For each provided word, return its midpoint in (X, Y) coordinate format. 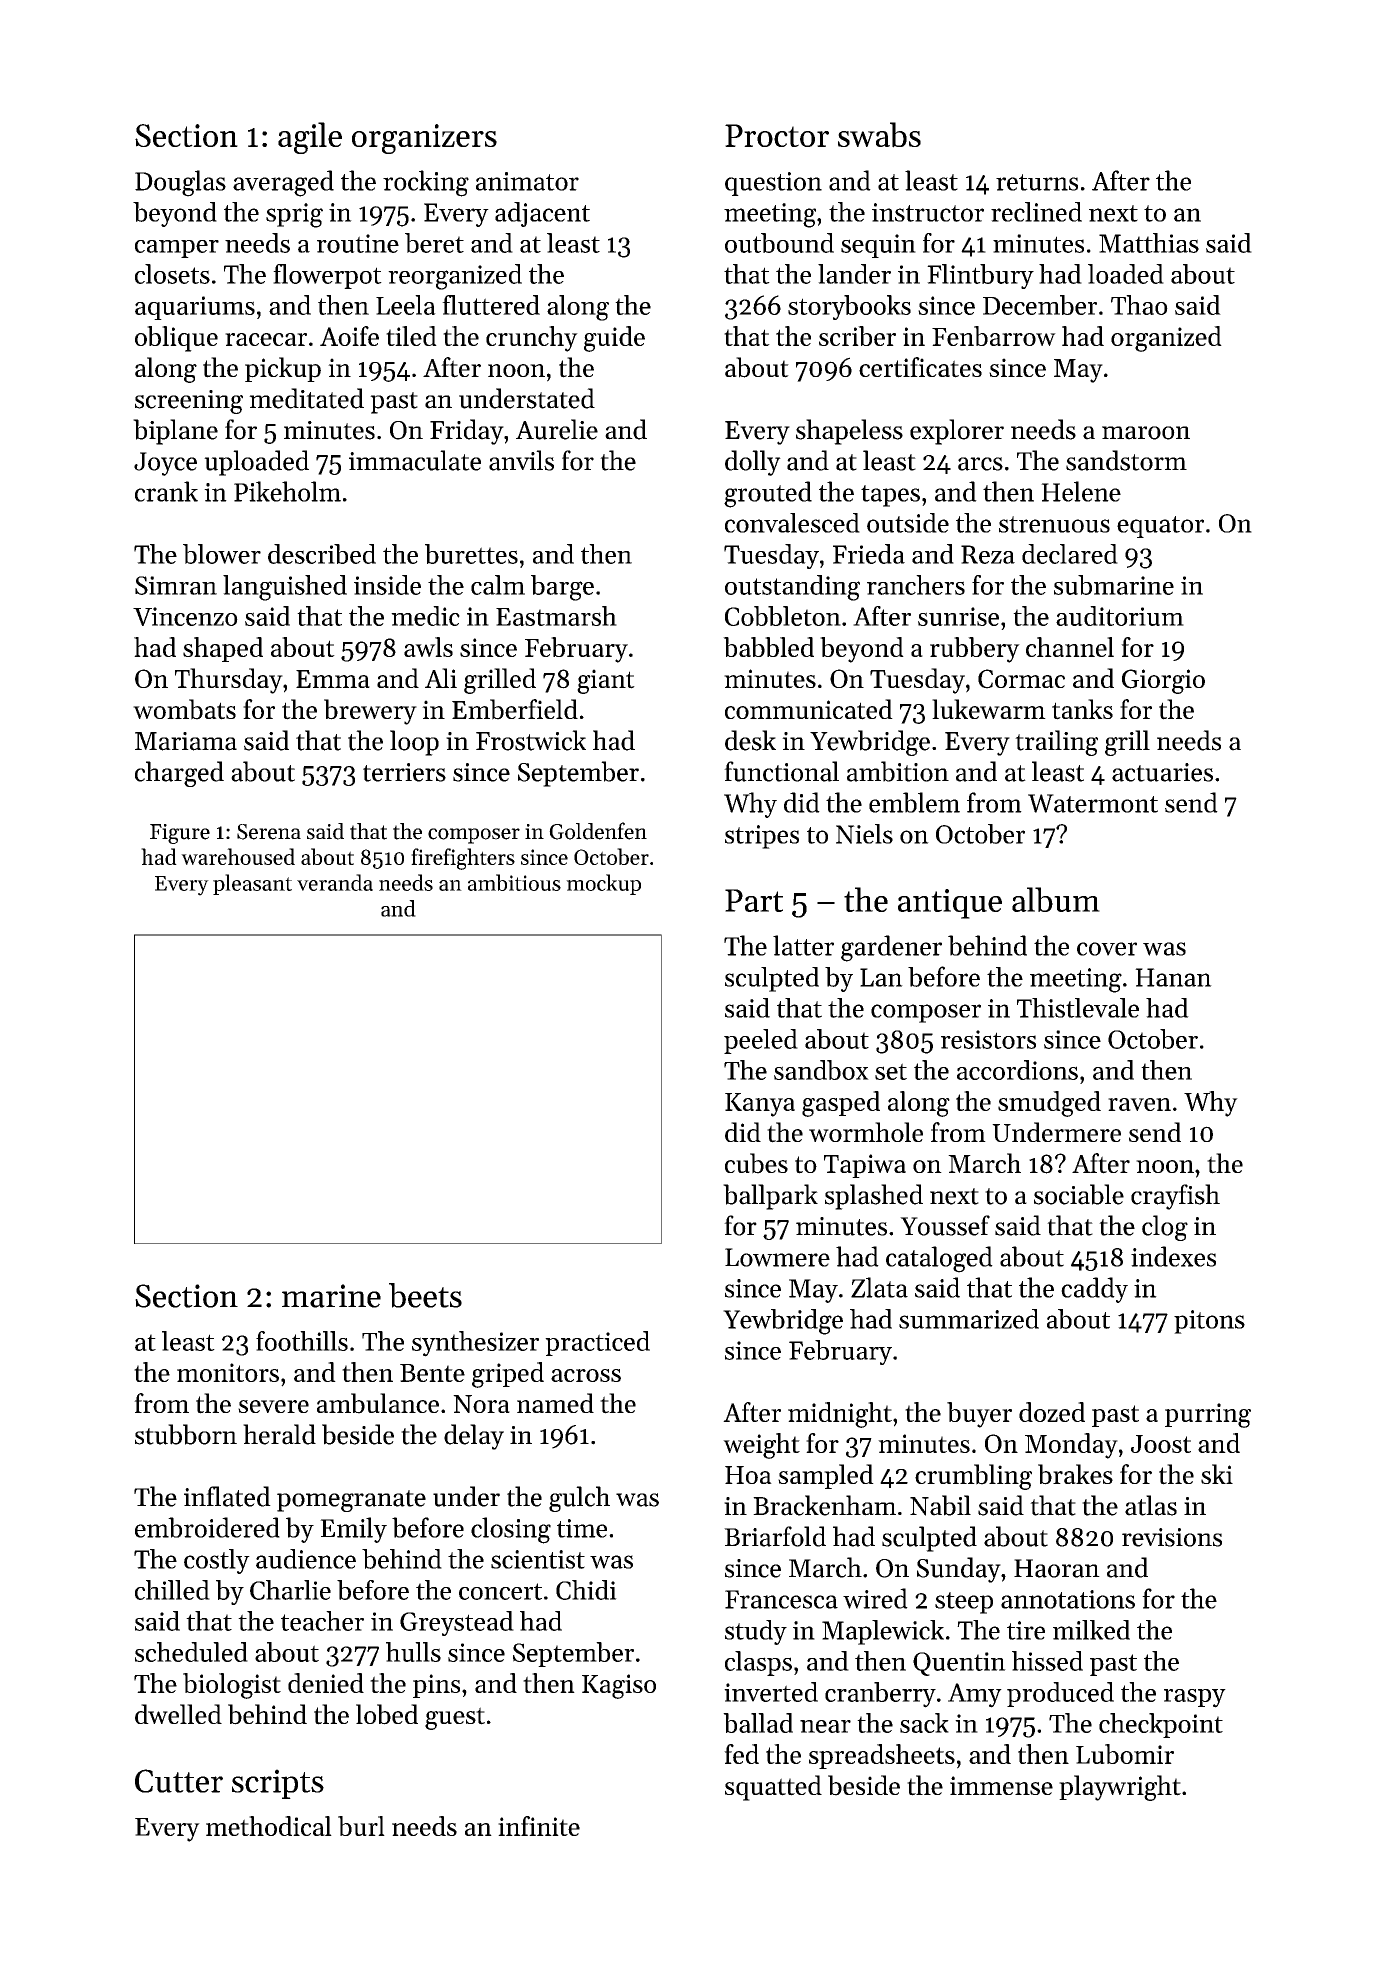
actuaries (1162, 772)
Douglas (180, 183)
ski (1217, 1474)
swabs (879, 135)
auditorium (1120, 616)
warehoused (238, 856)
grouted (768, 494)
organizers (424, 139)
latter (803, 945)
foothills (302, 1341)
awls (428, 647)
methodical (269, 1826)
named (555, 1403)
